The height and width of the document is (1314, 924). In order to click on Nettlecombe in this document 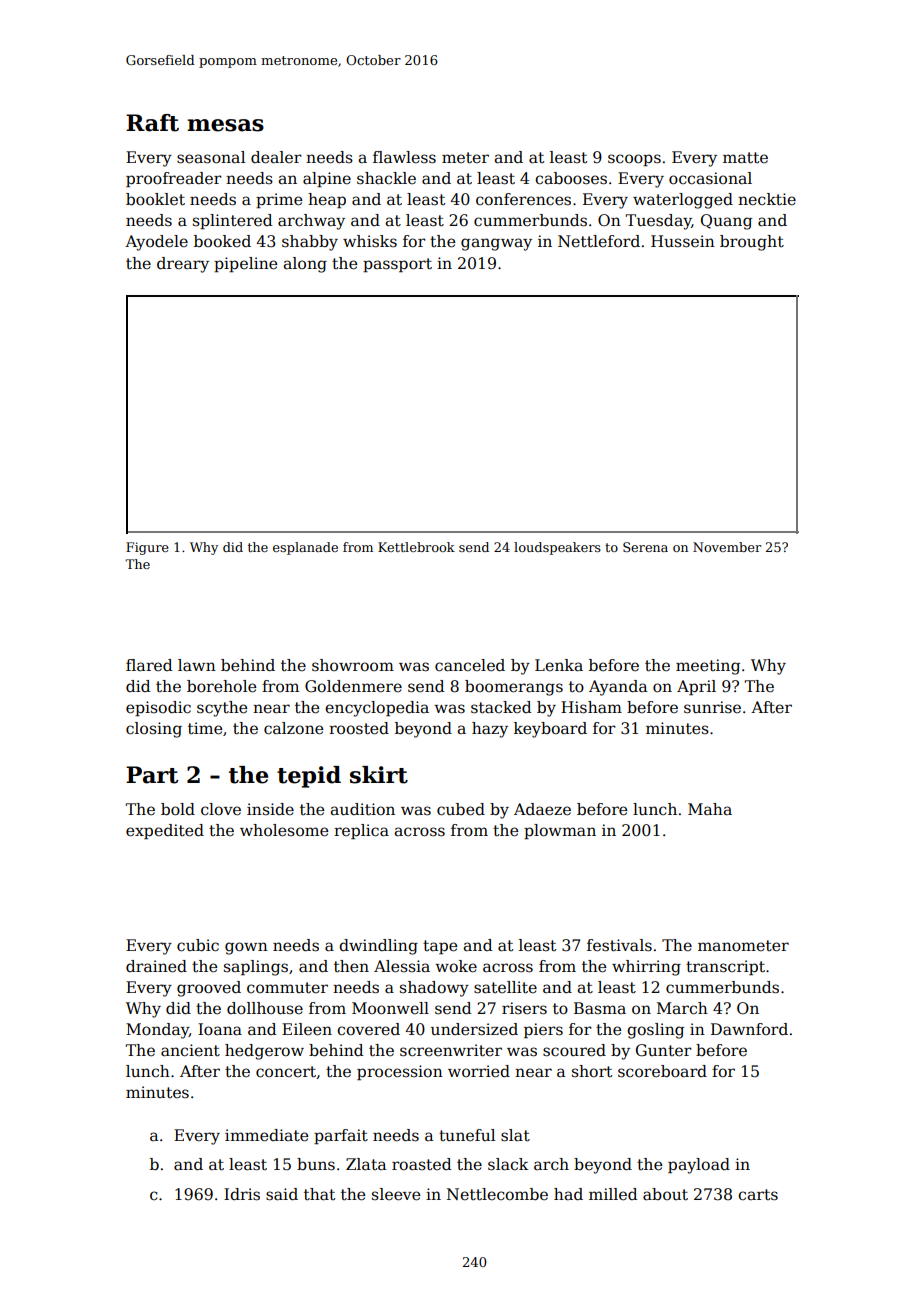, I will do `click(497, 1194)`.
